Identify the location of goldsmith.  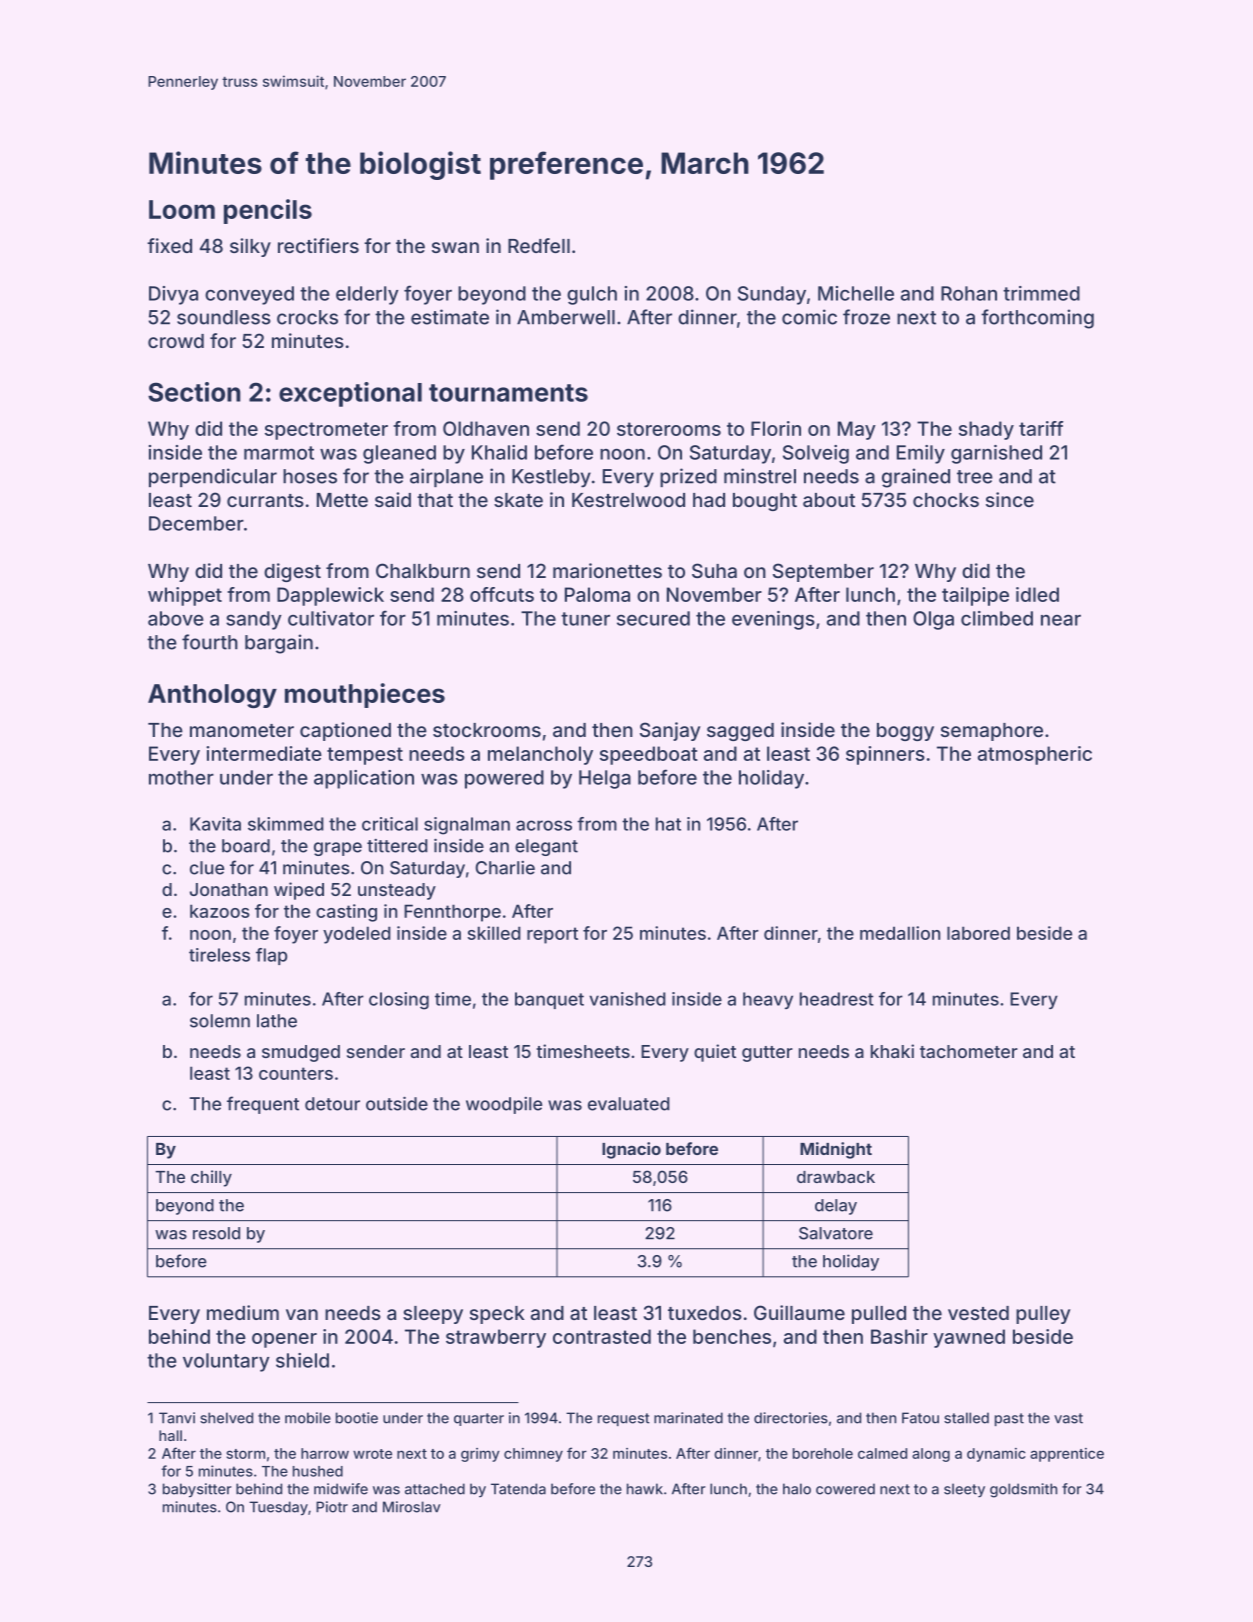
(1023, 1490).
